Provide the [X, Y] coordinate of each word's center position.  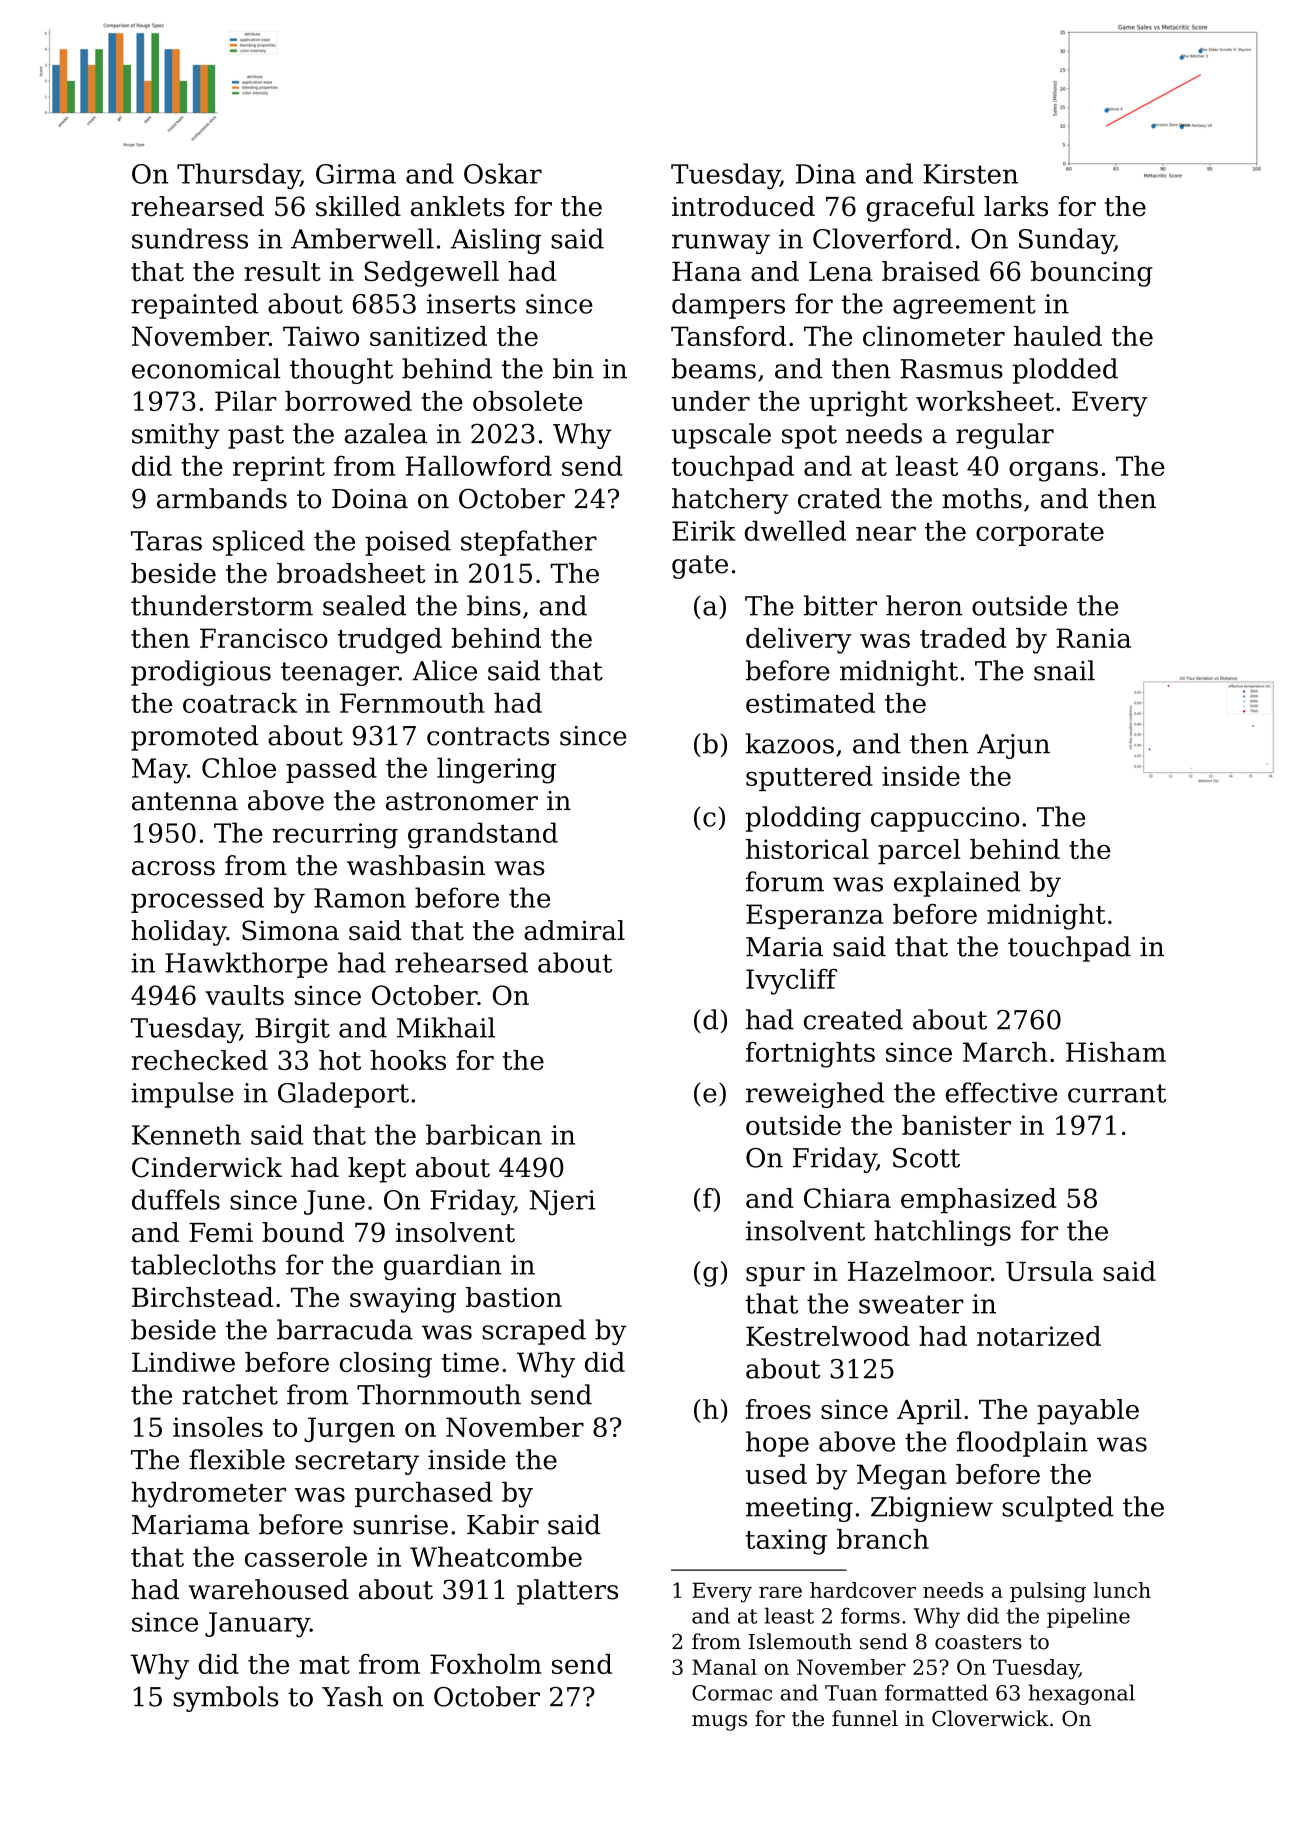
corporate [1040, 534]
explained [957, 884]
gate [700, 567]
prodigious [201, 673]
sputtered [809, 778]
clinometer [934, 336]
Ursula [1049, 1271]
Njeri [563, 1202]
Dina [826, 174]
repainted [194, 306]
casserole [306, 1556]
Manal [724, 1667]
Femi [221, 1232]
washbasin [416, 865]
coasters [978, 1642]
